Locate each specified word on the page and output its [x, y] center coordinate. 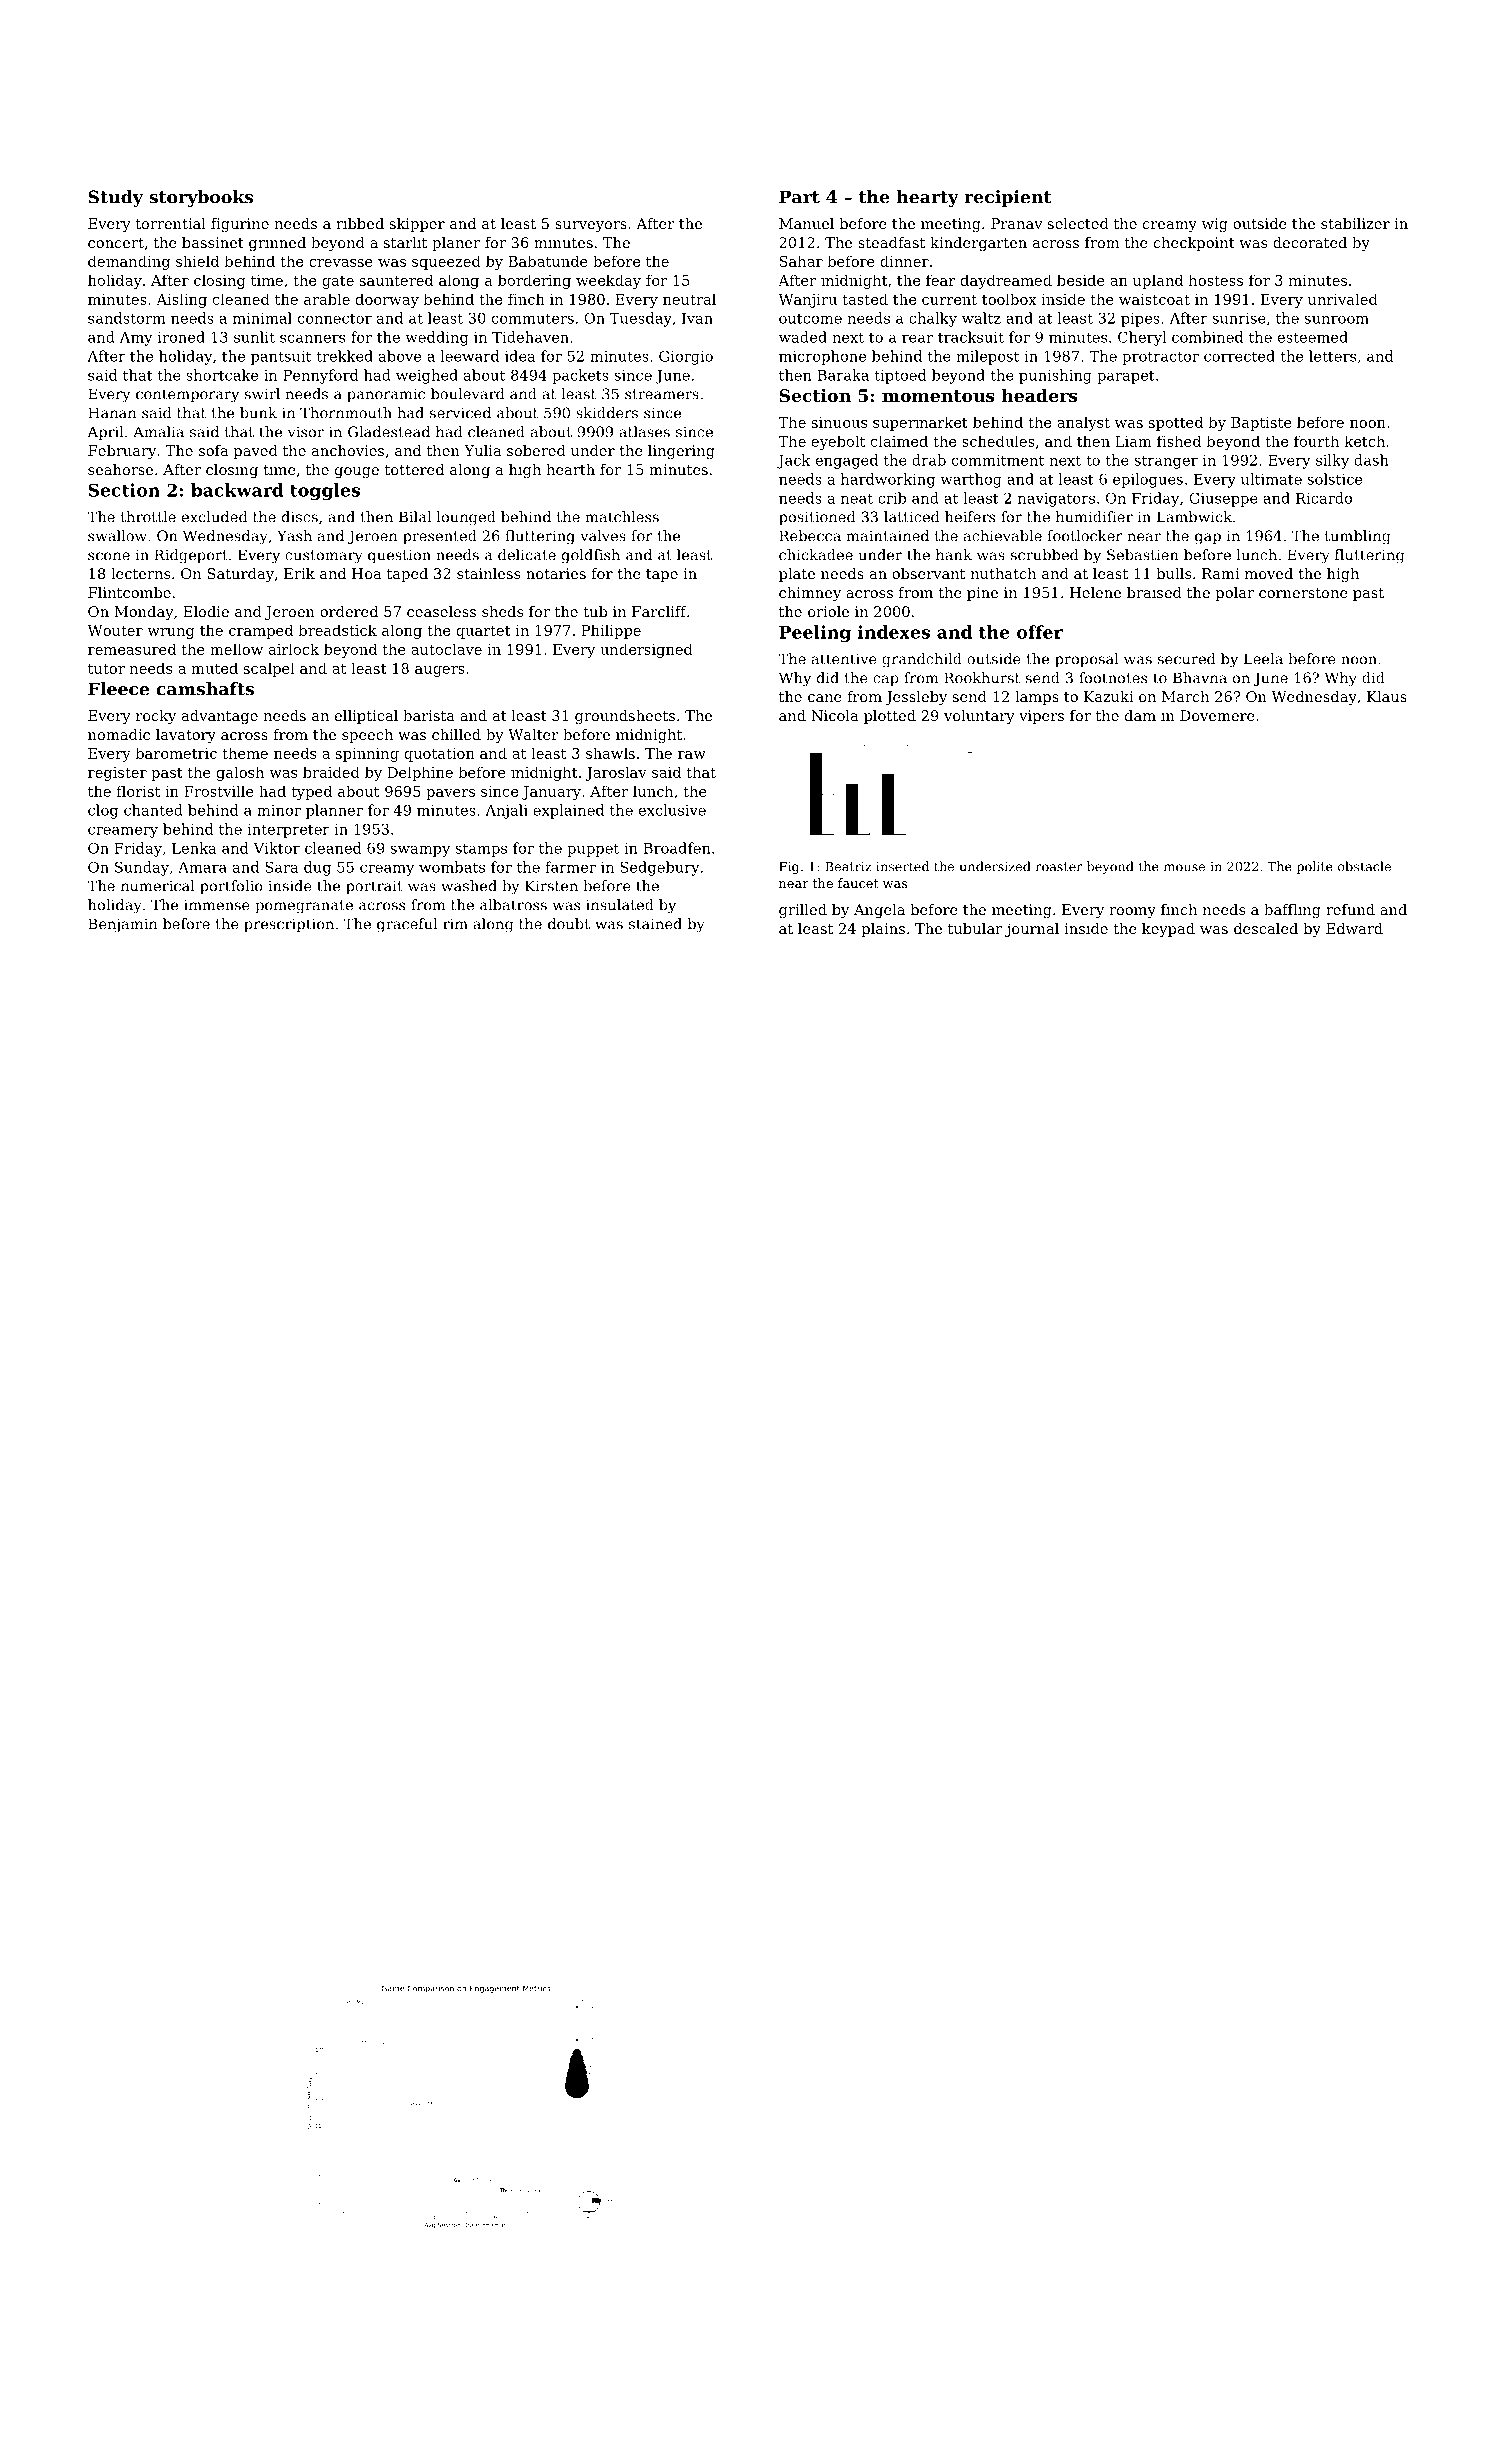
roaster [1059, 867]
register [117, 774]
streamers [662, 394]
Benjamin [122, 925]
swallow [117, 536]
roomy [1132, 912]
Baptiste [1261, 424]
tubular [975, 928]
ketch [1365, 441]
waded [803, 337]
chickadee [816, 555]
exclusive [672, 810]
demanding [129, 262]
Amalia [158, 432]
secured [1186, 659]
